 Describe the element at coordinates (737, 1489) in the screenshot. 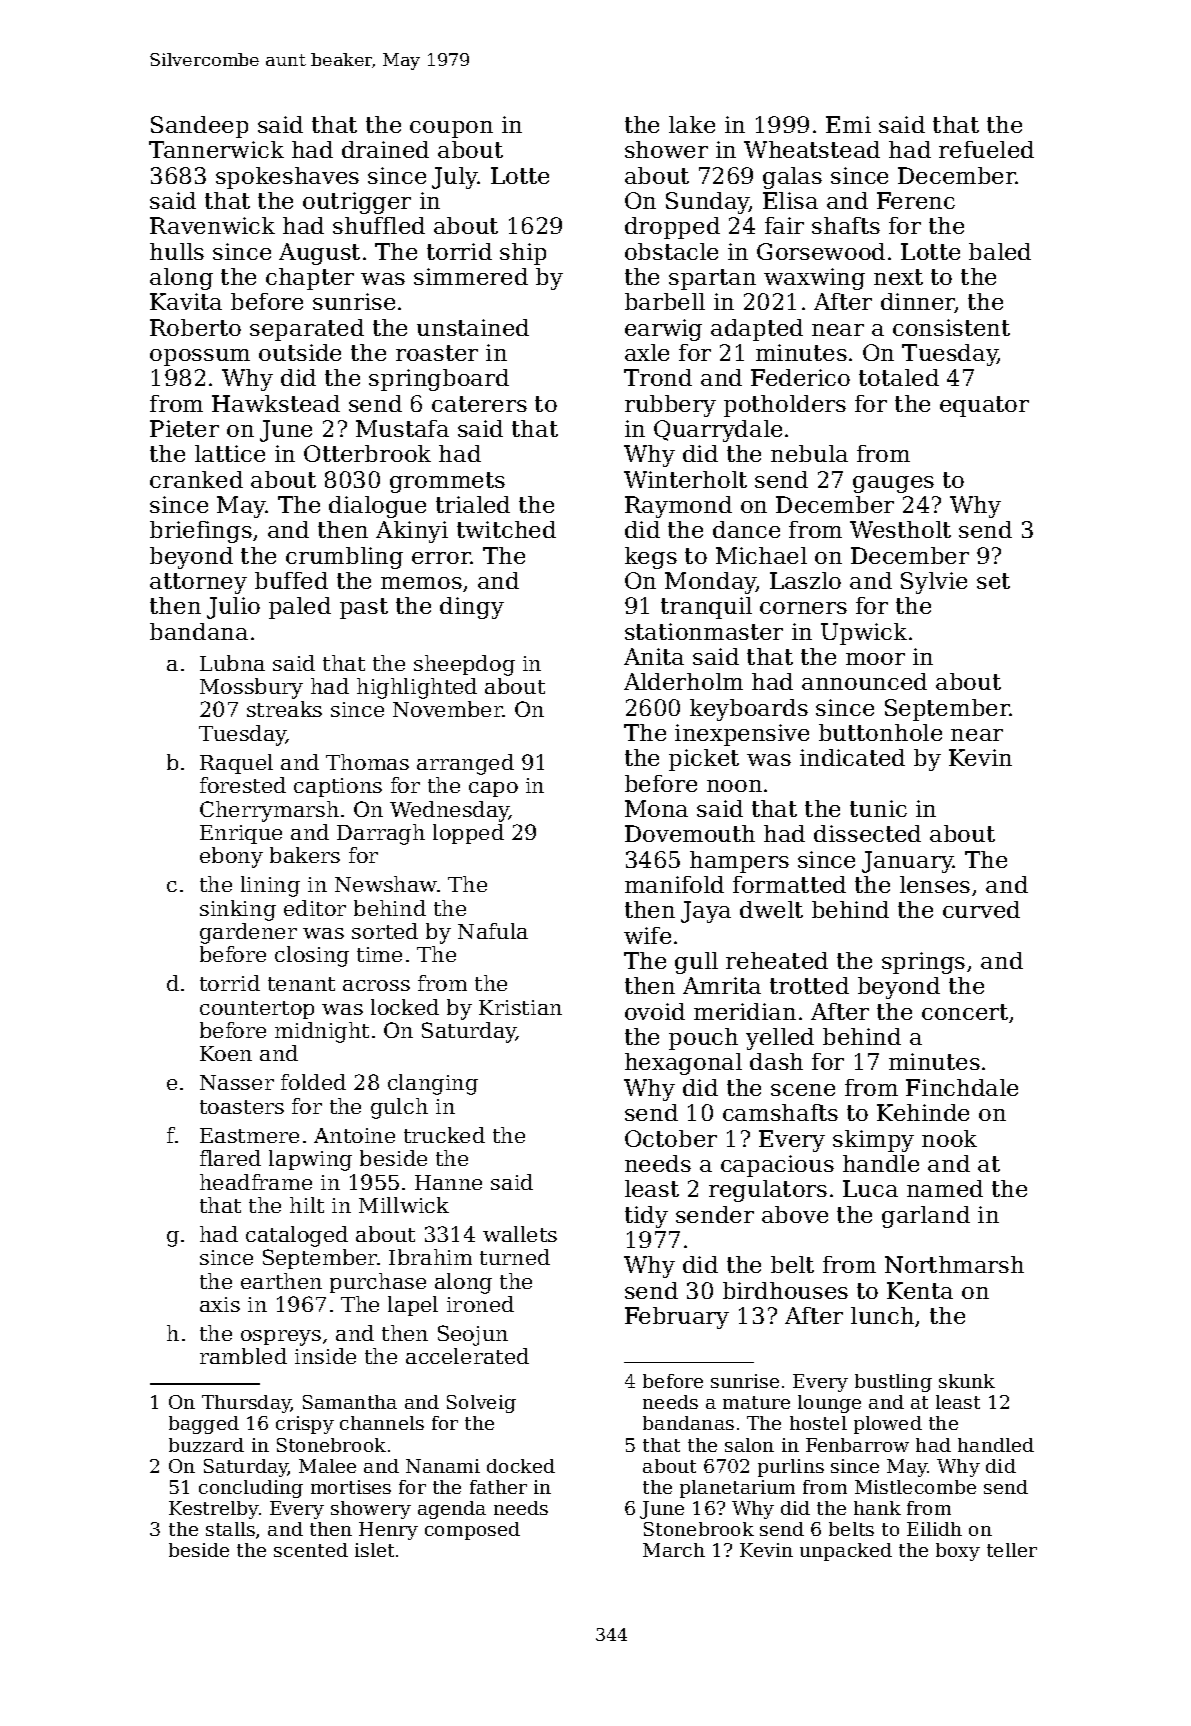

I see `planetarium` at that location.
